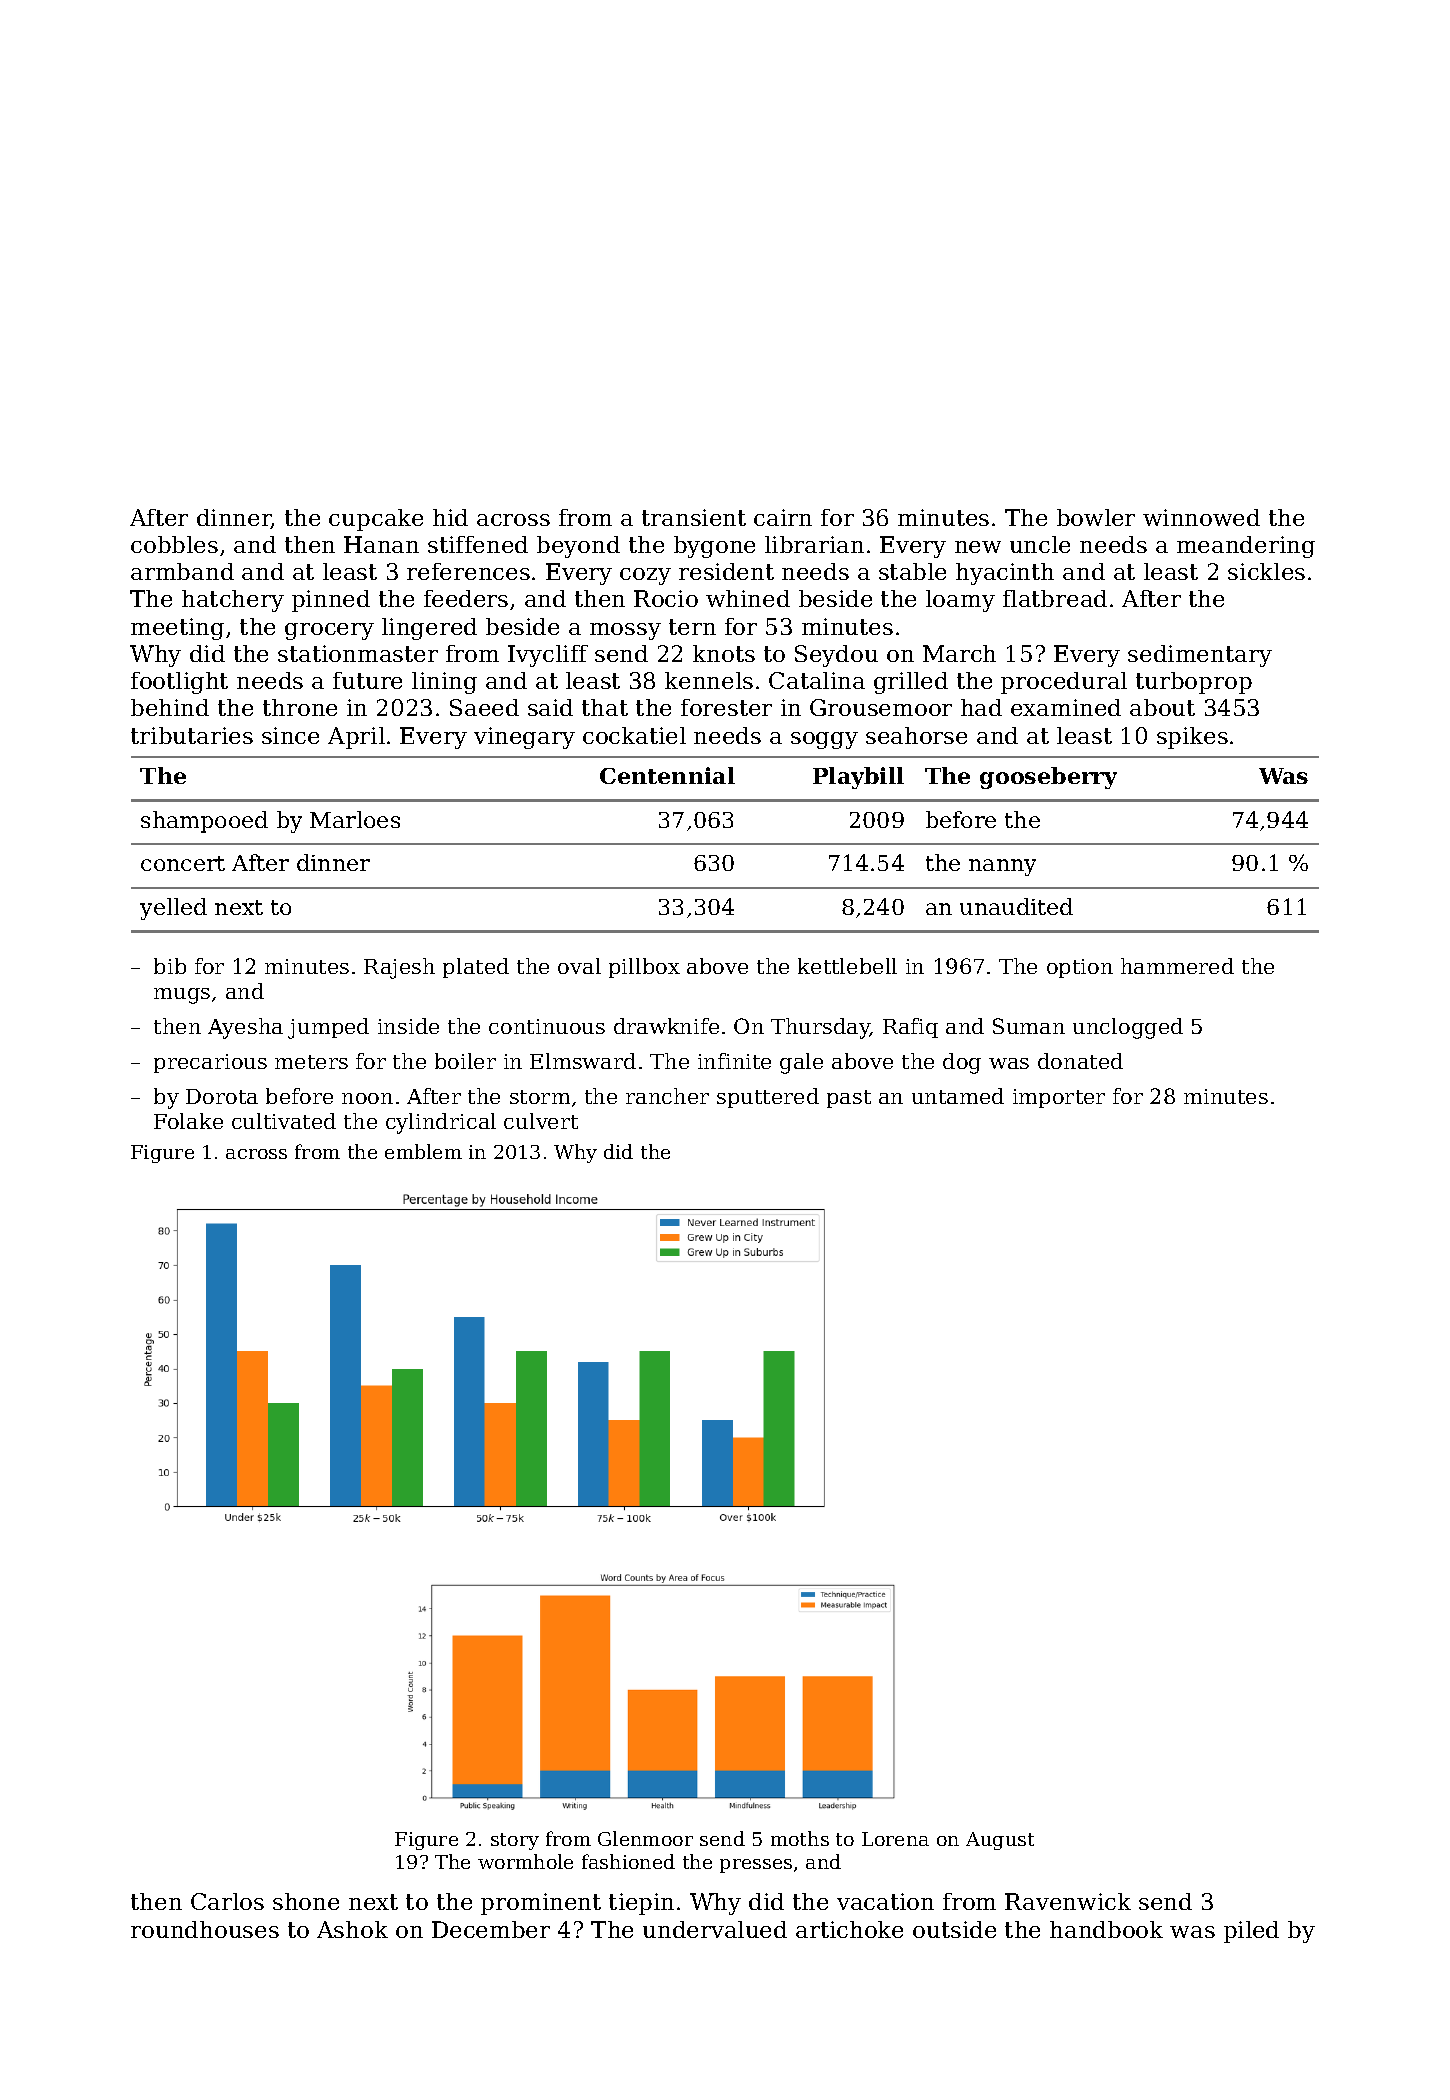 The width and height of the screenshot is (1450, 2100). What do you see at coordinates (541, 1121) in the screenshot?
I see `culvert` at bounding box center [541, 1121].
